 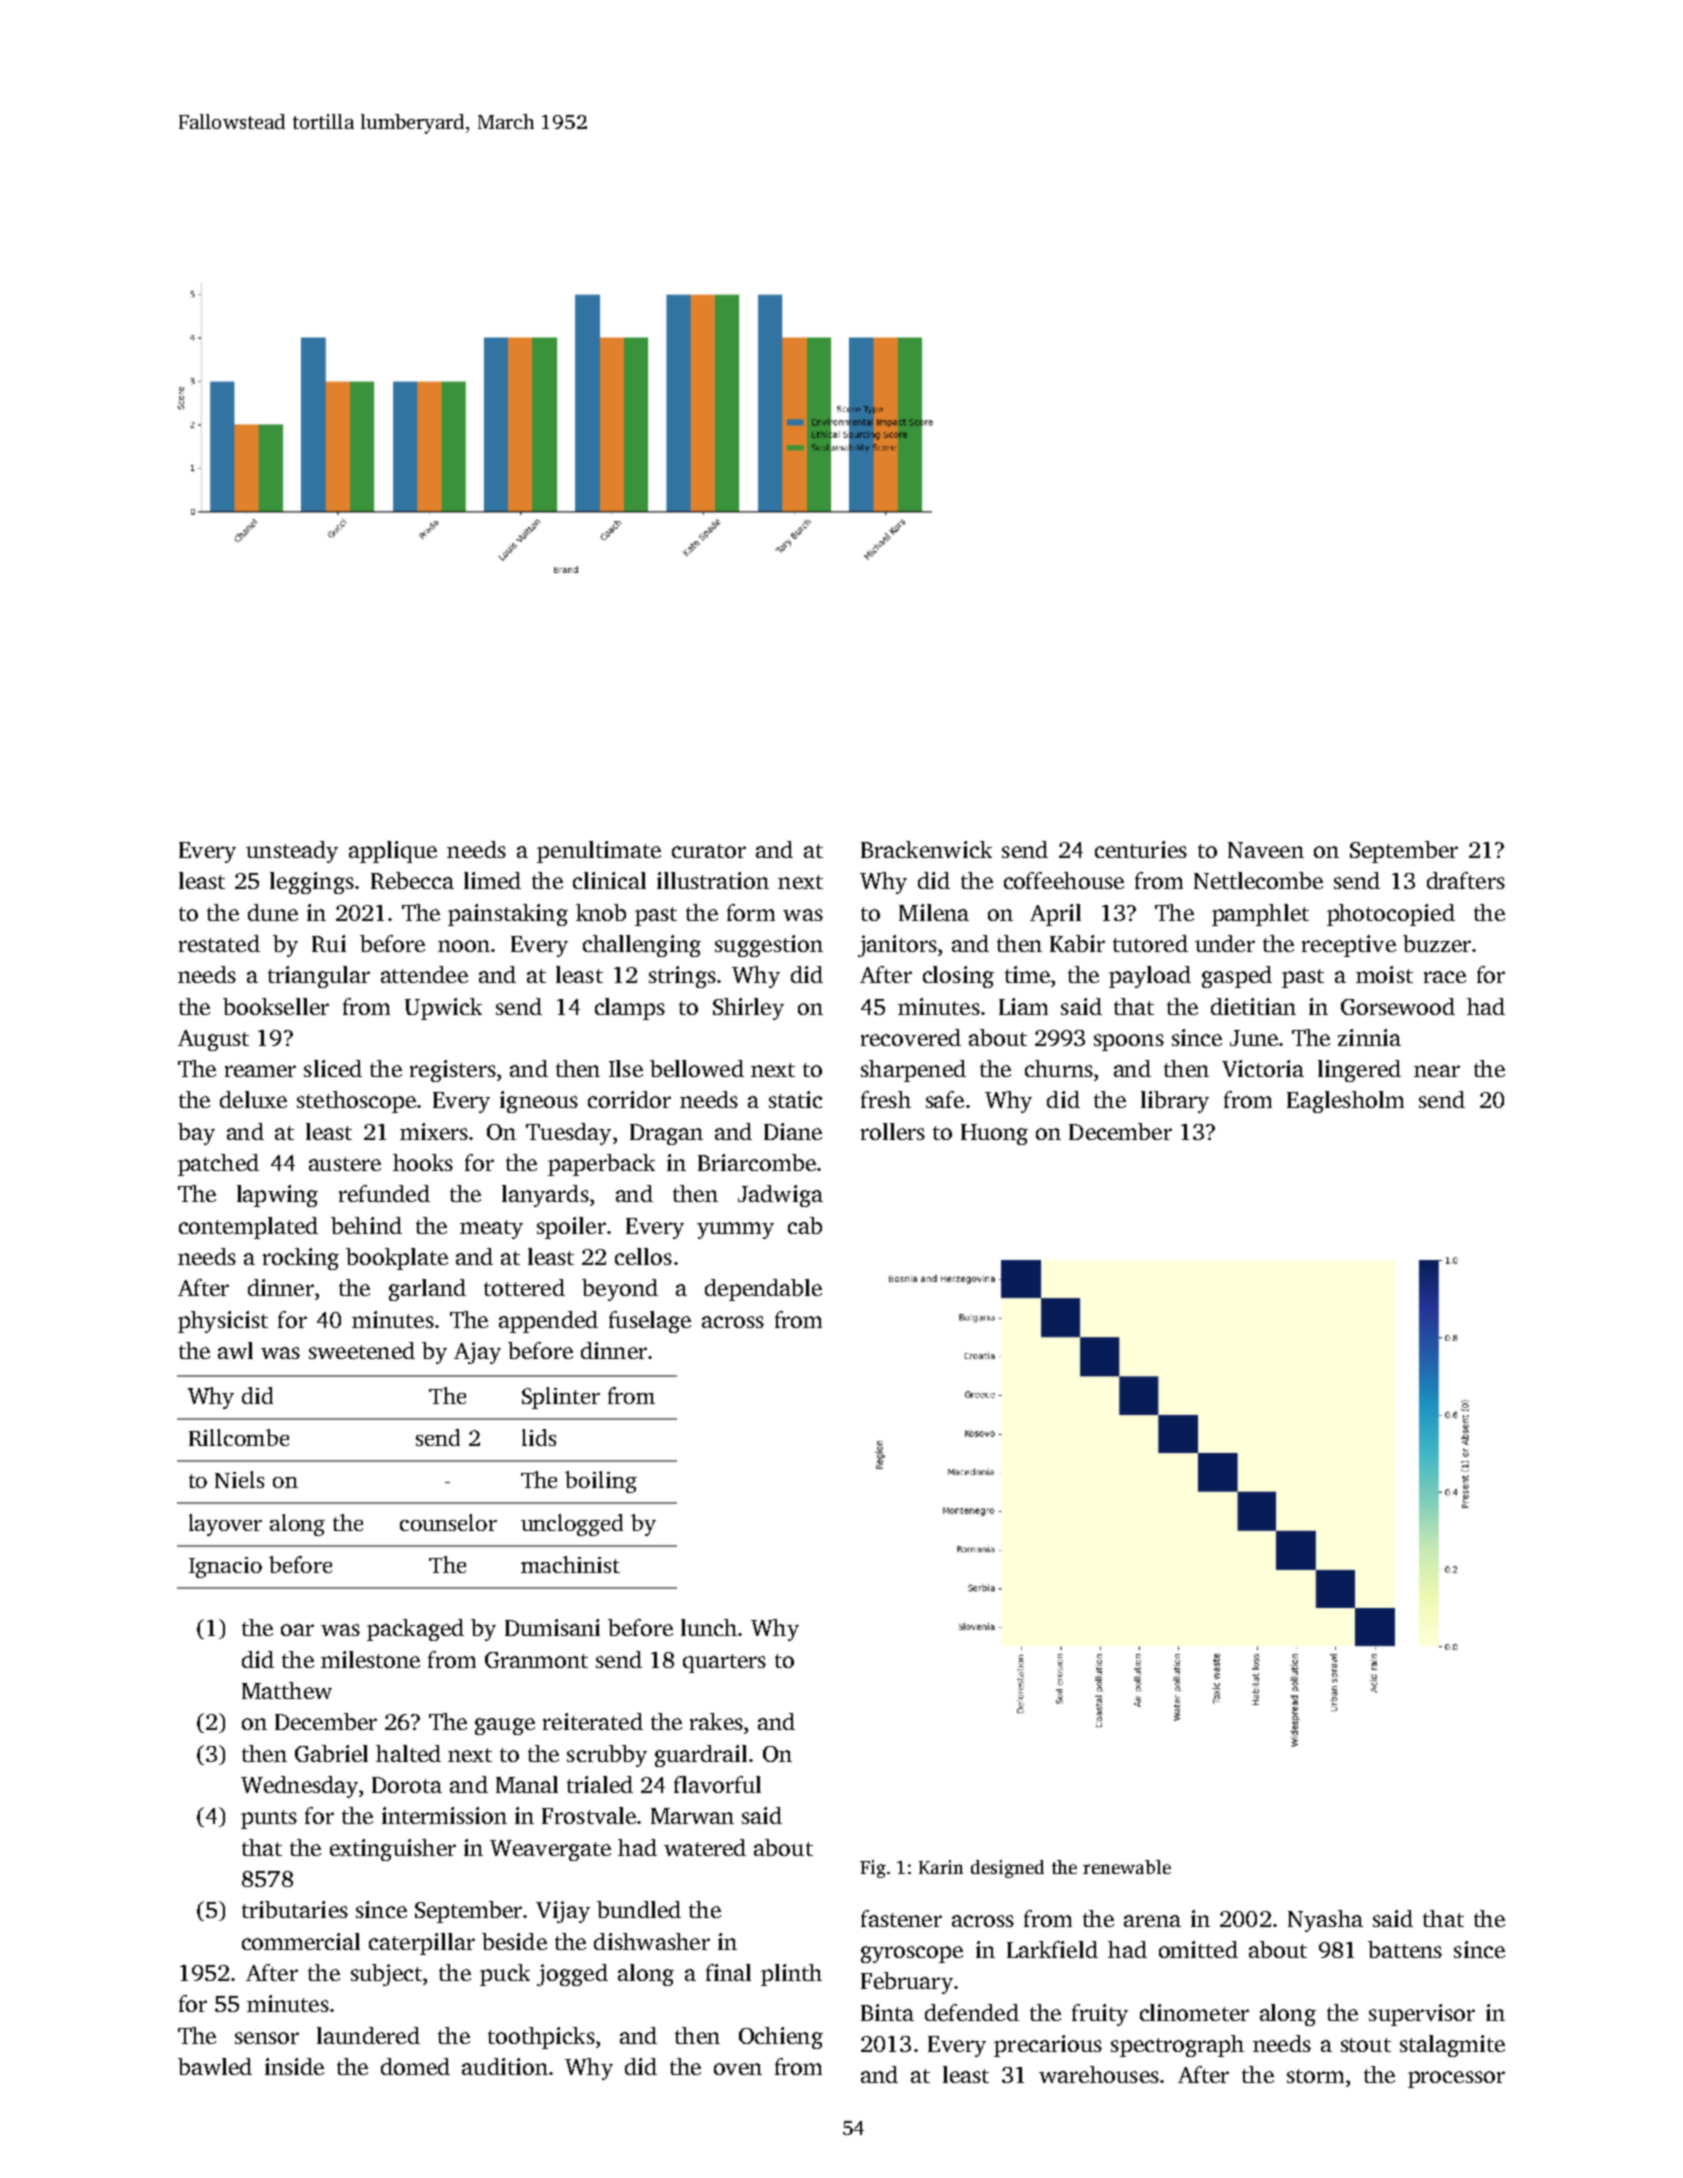 I want to click on processor, so click(x=1456, y=2079).
